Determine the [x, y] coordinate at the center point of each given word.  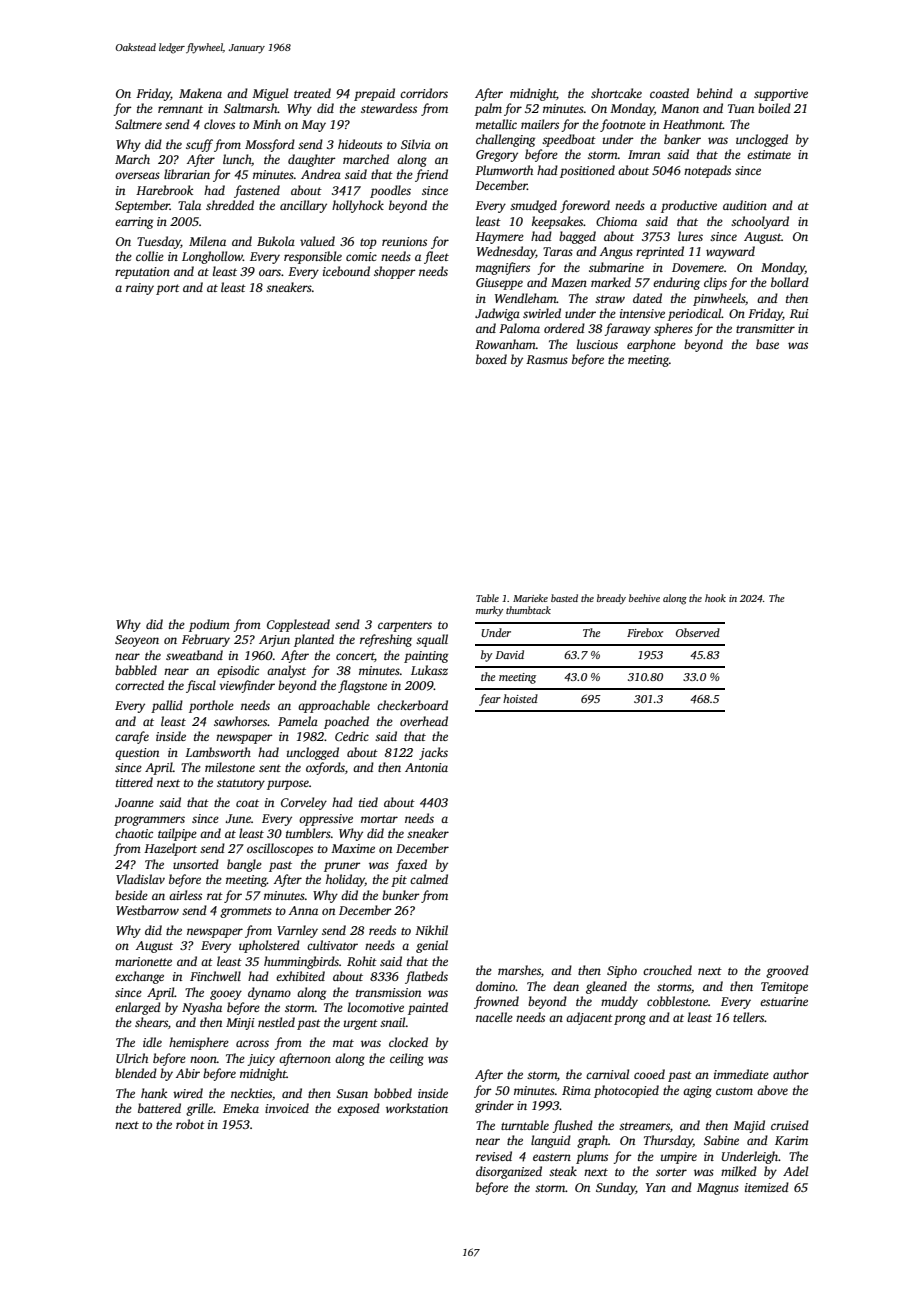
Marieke [530, 598]
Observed [698, 632]
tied [368, 802]
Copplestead [298, 625]
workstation [417, 1108]
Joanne [134, 802]
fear [490, 700]
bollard [790, 282]
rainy [140, 289]
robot [190, 1124]
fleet [436, 257]
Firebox [645, 632]
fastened [257, 191]
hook [715, 598]
